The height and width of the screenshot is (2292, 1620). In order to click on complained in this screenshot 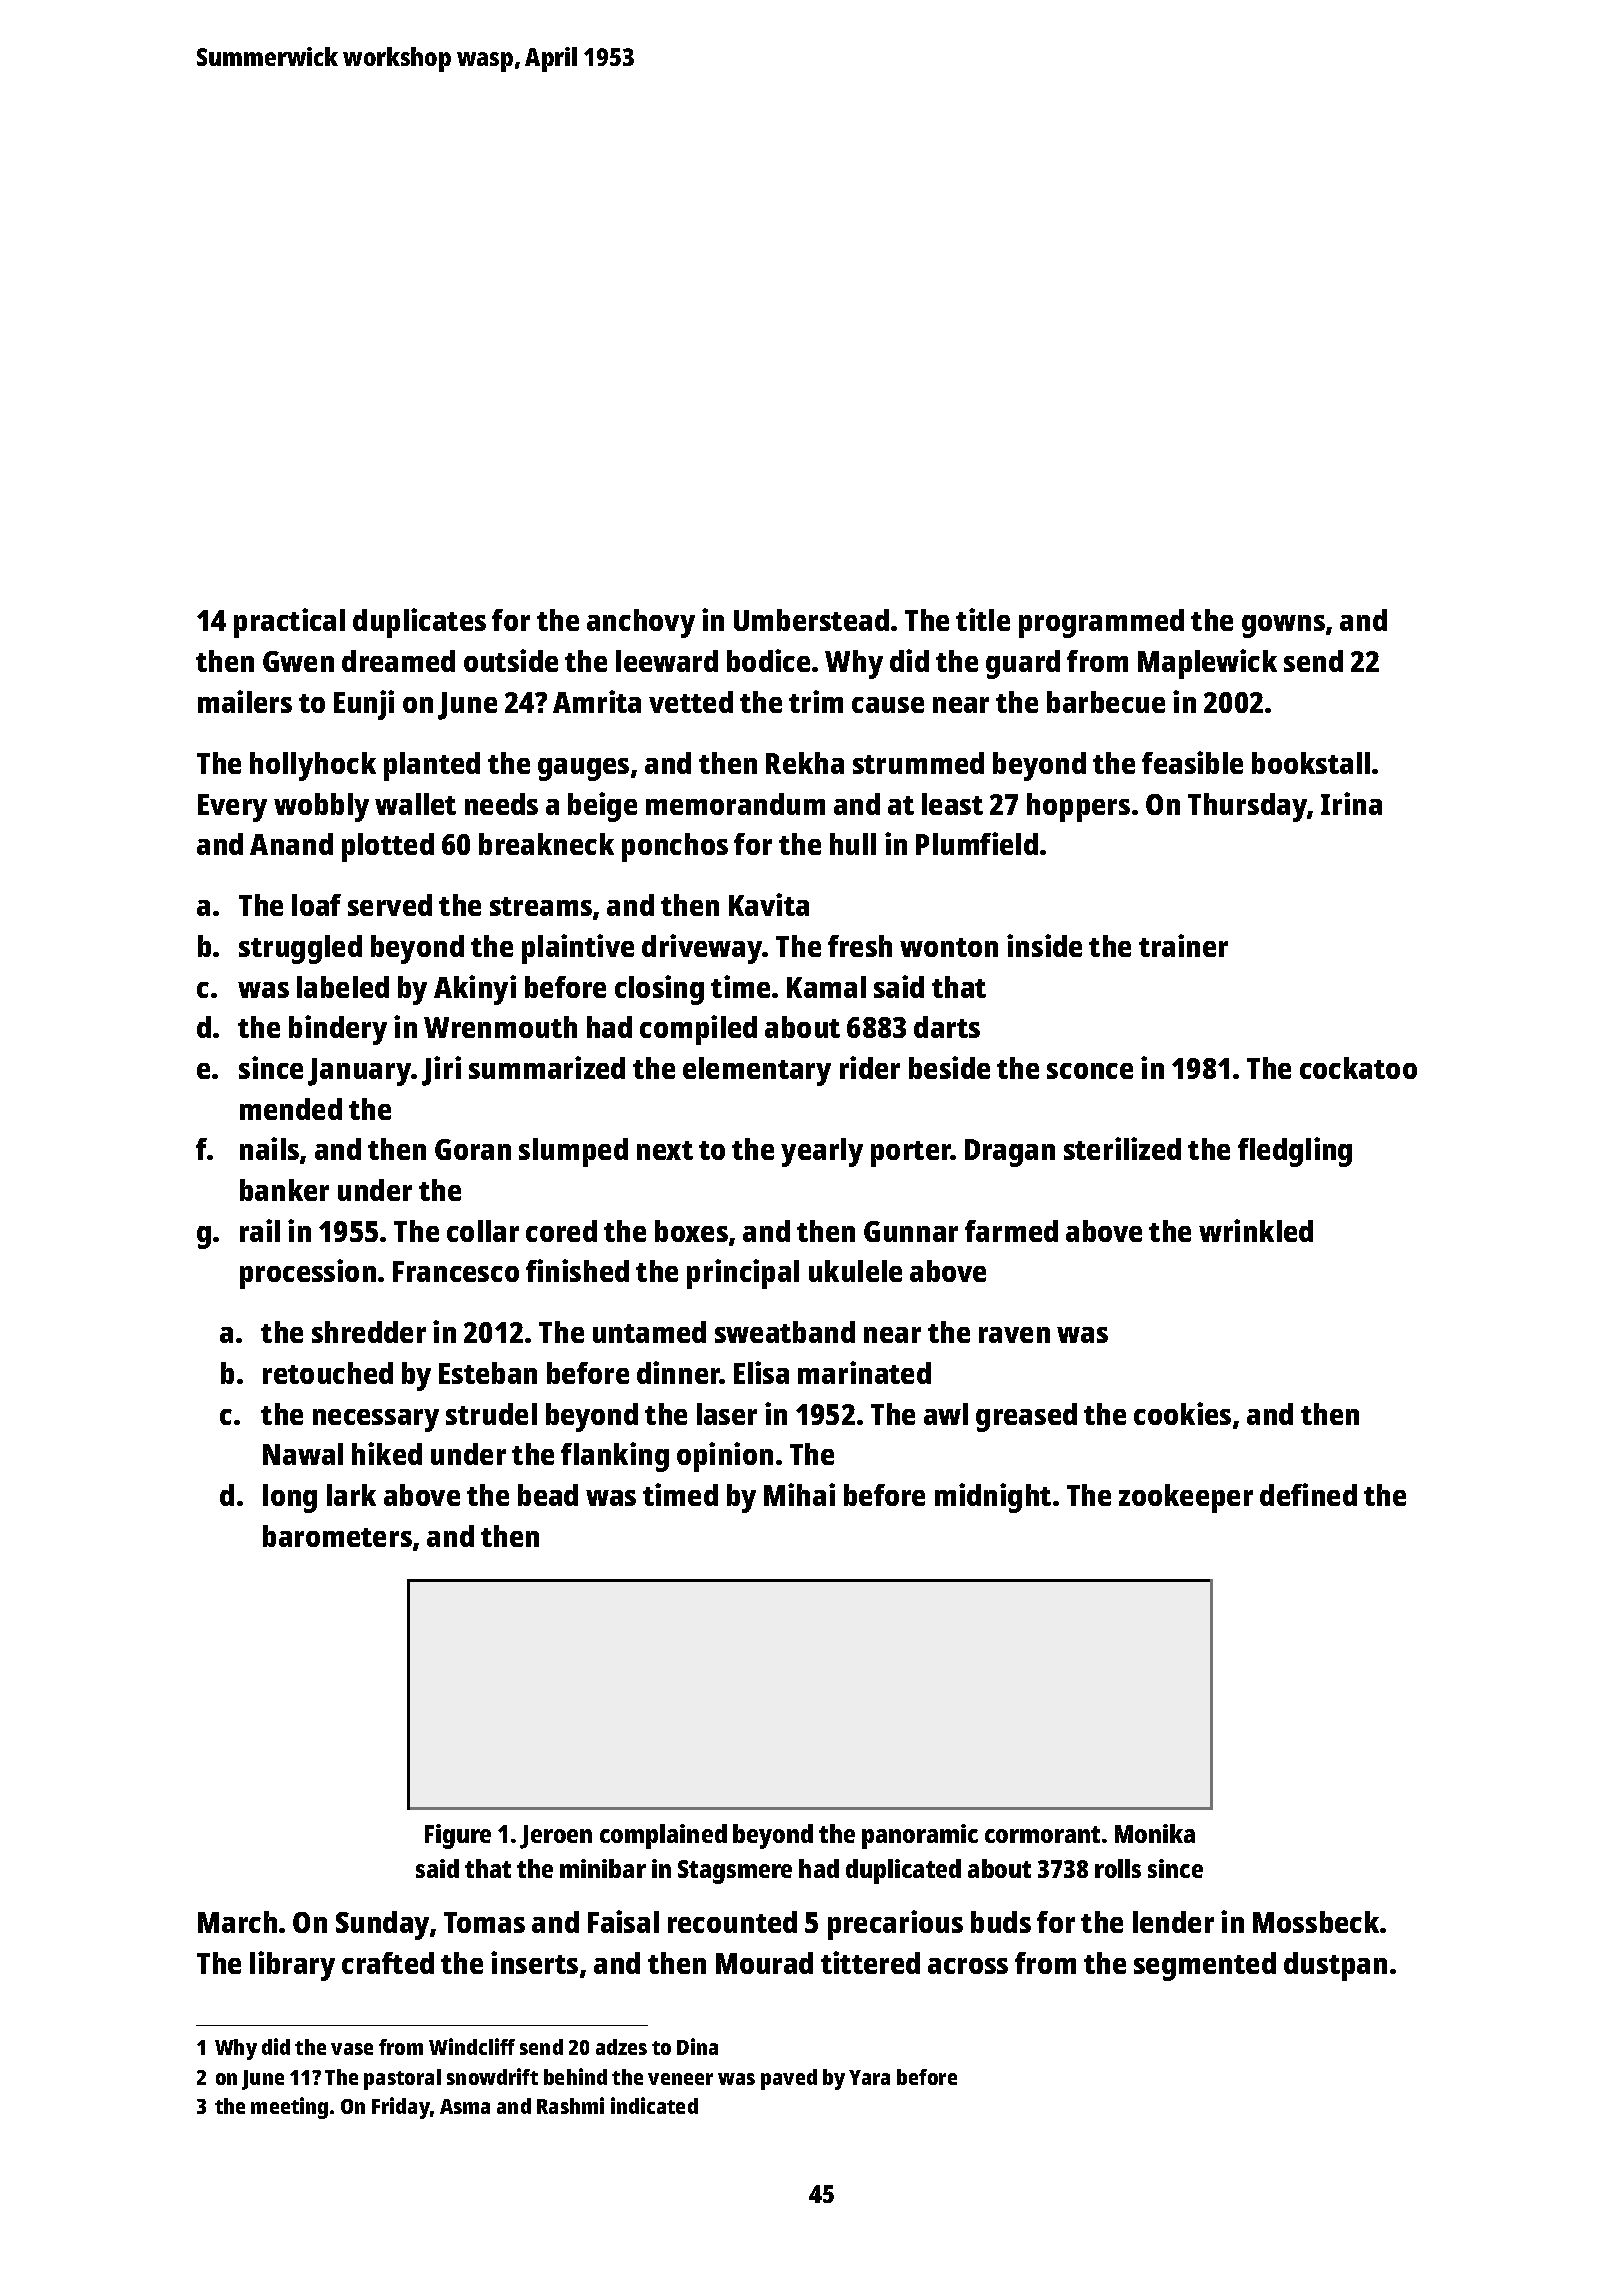, I will do `click(663, 1836)`.
